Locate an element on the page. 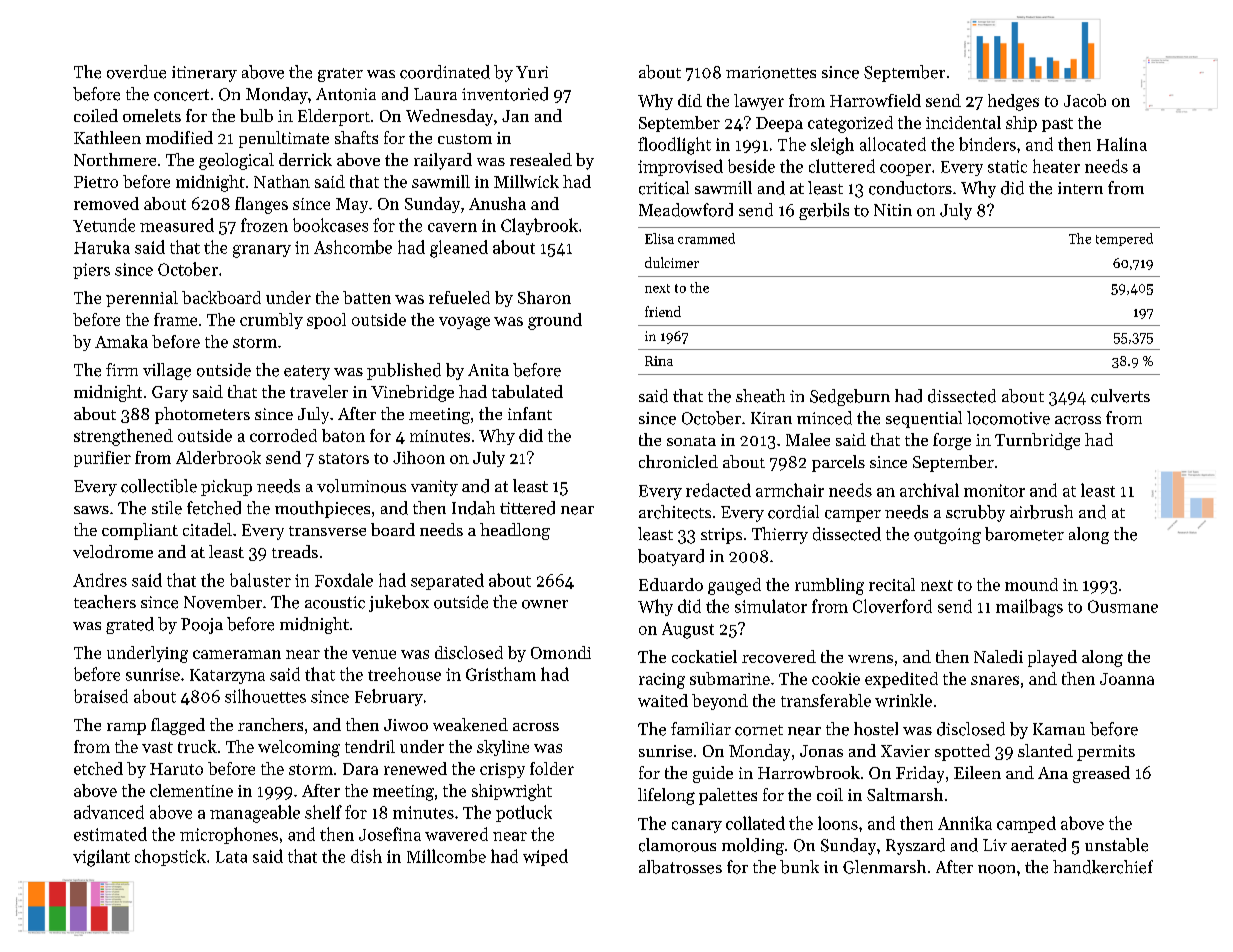 This document has height=952, width=1233. estimated is located at coordinates (110, 834).
